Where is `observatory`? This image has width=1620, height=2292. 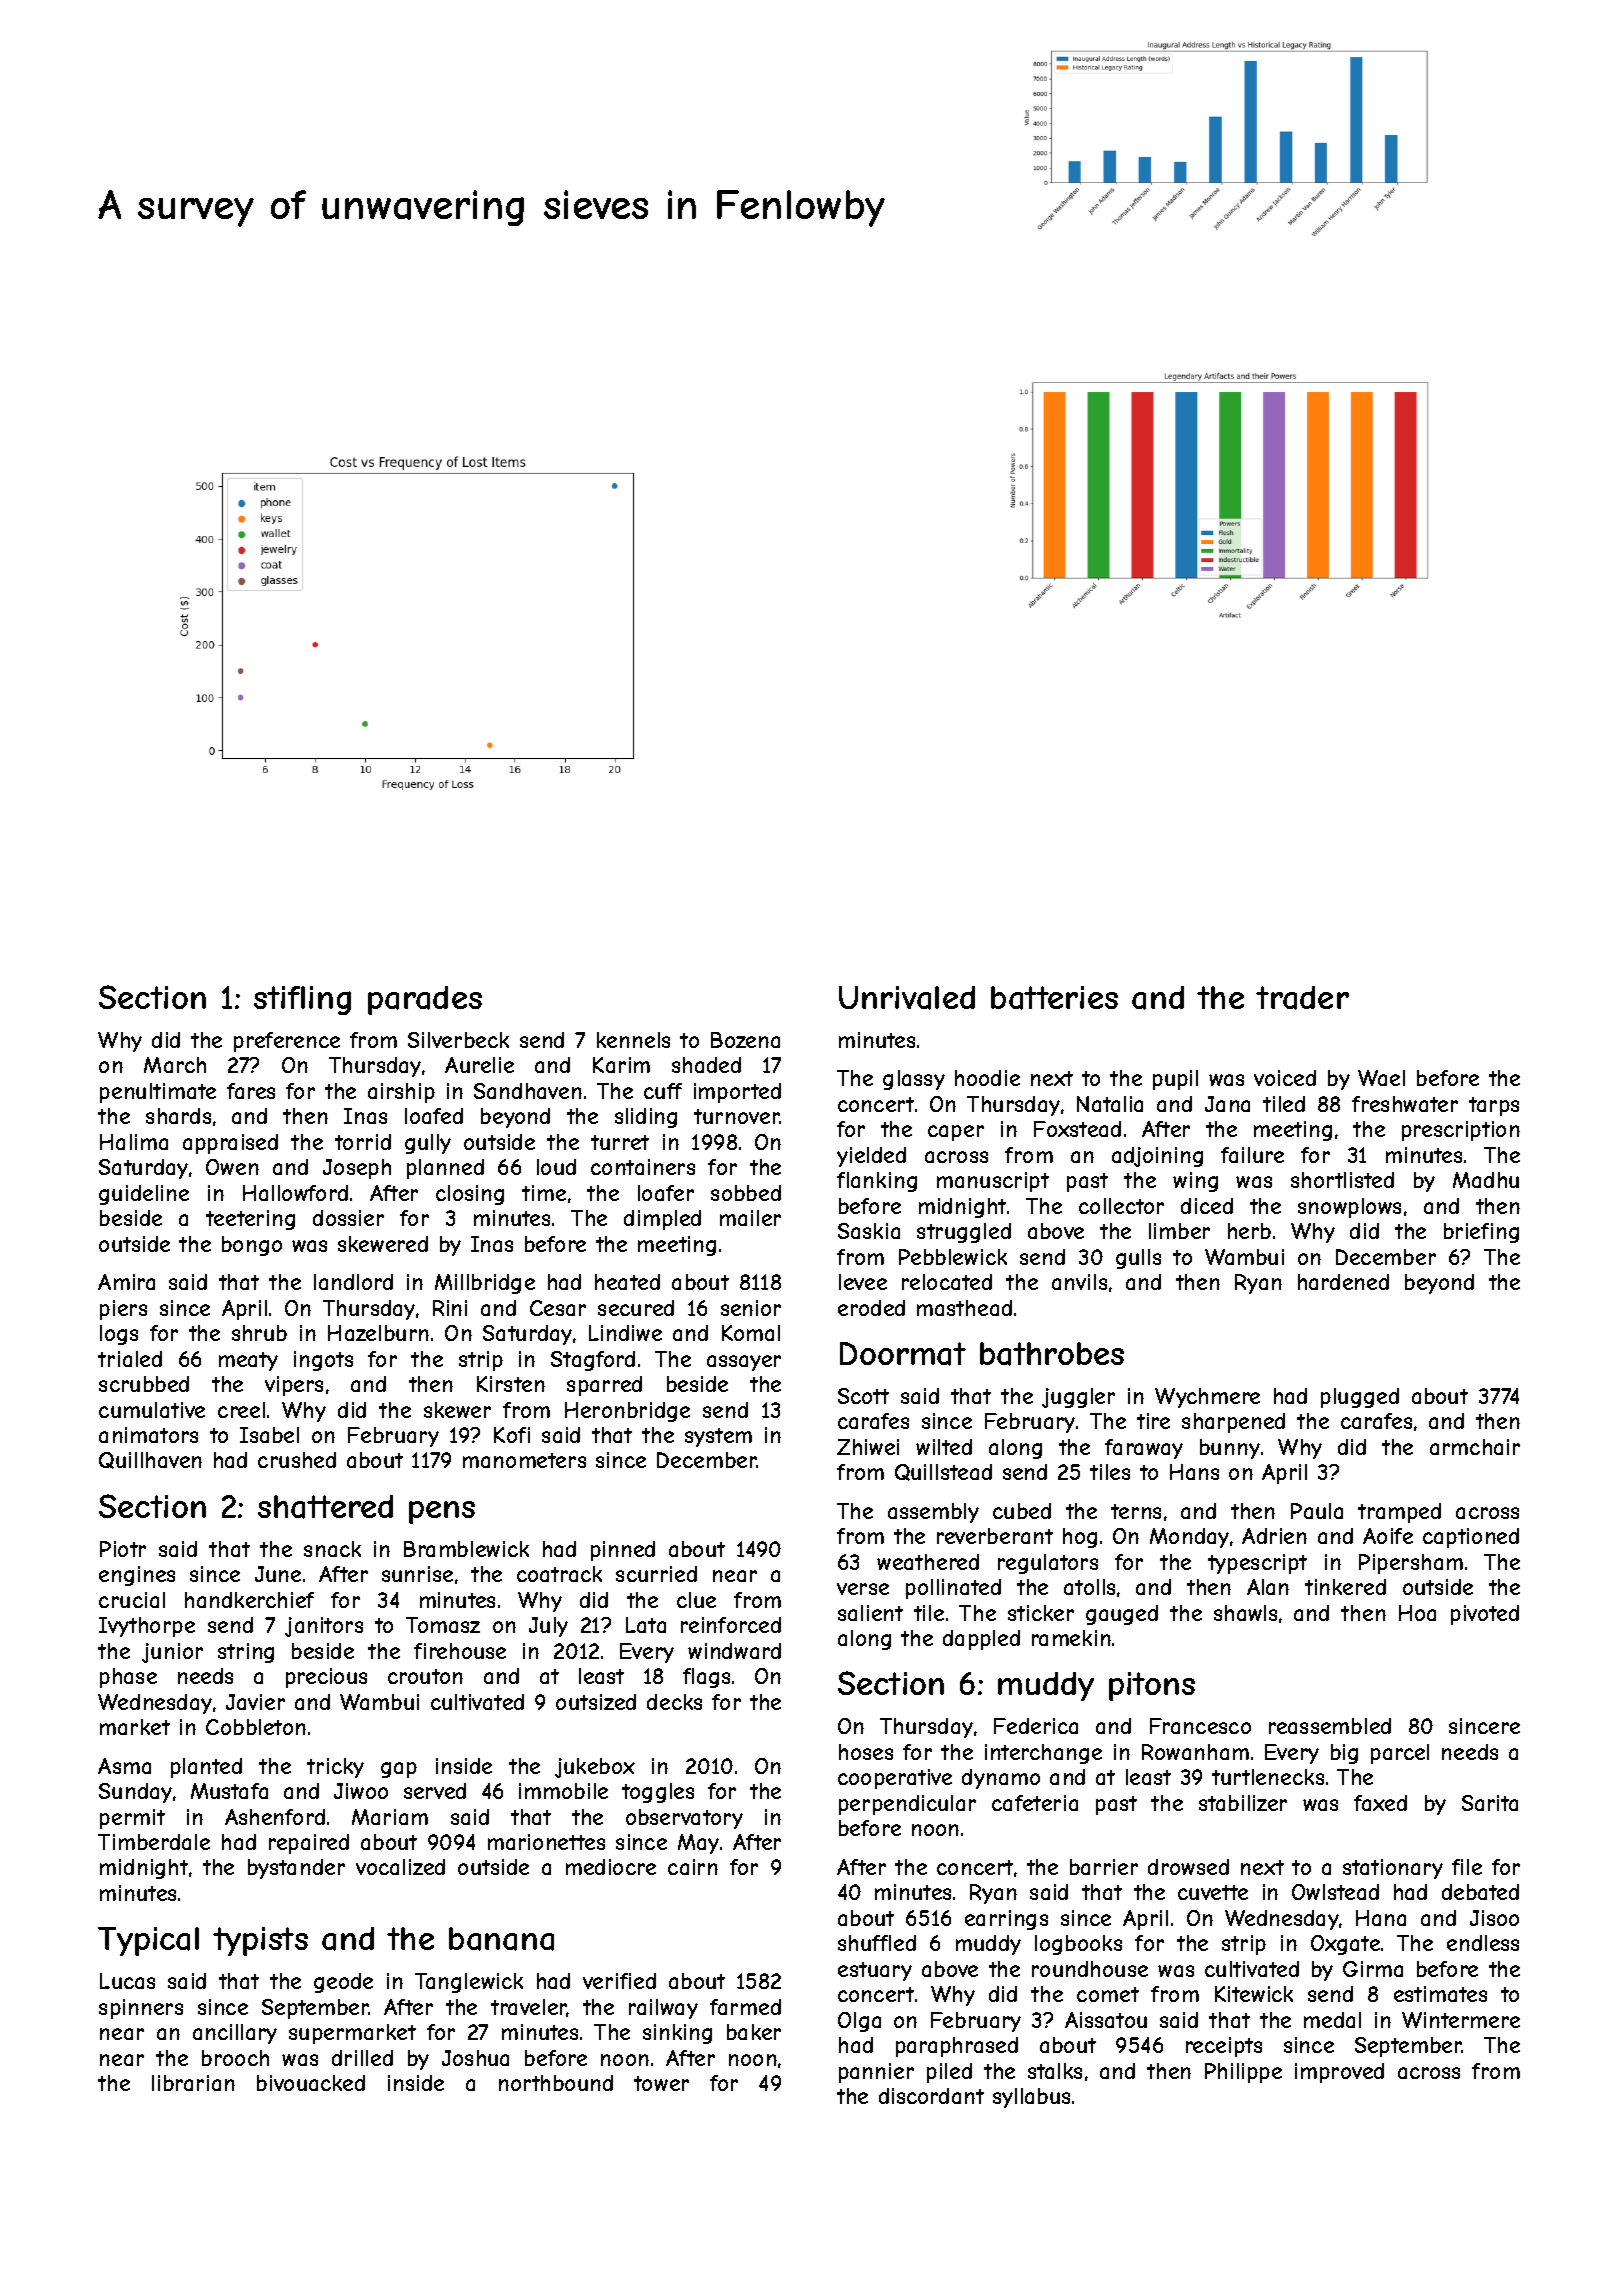
observatory is located at coordinates (684, 1819).
